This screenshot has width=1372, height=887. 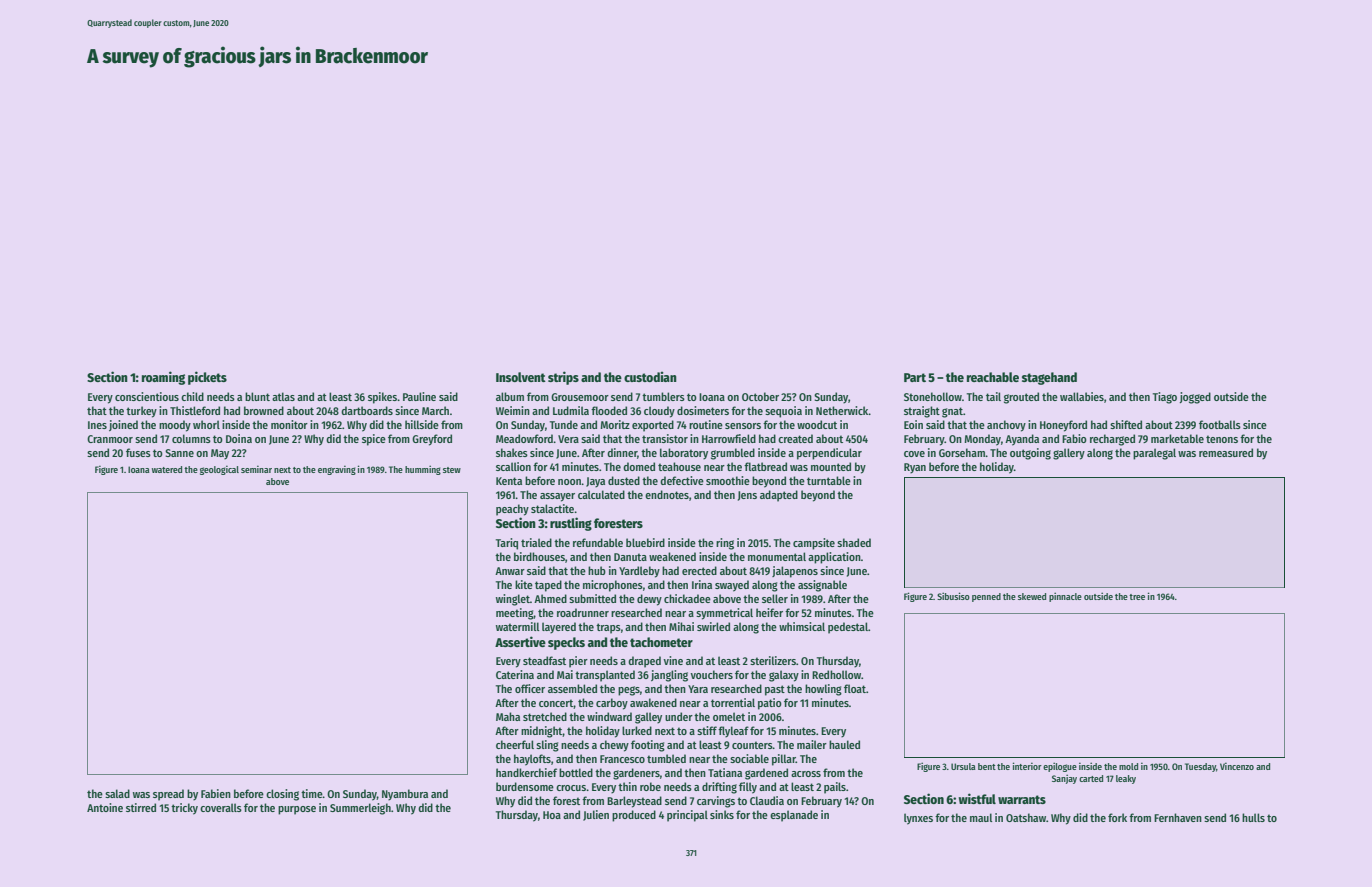 I want to click on tree, so click(x=1137, y=597).
